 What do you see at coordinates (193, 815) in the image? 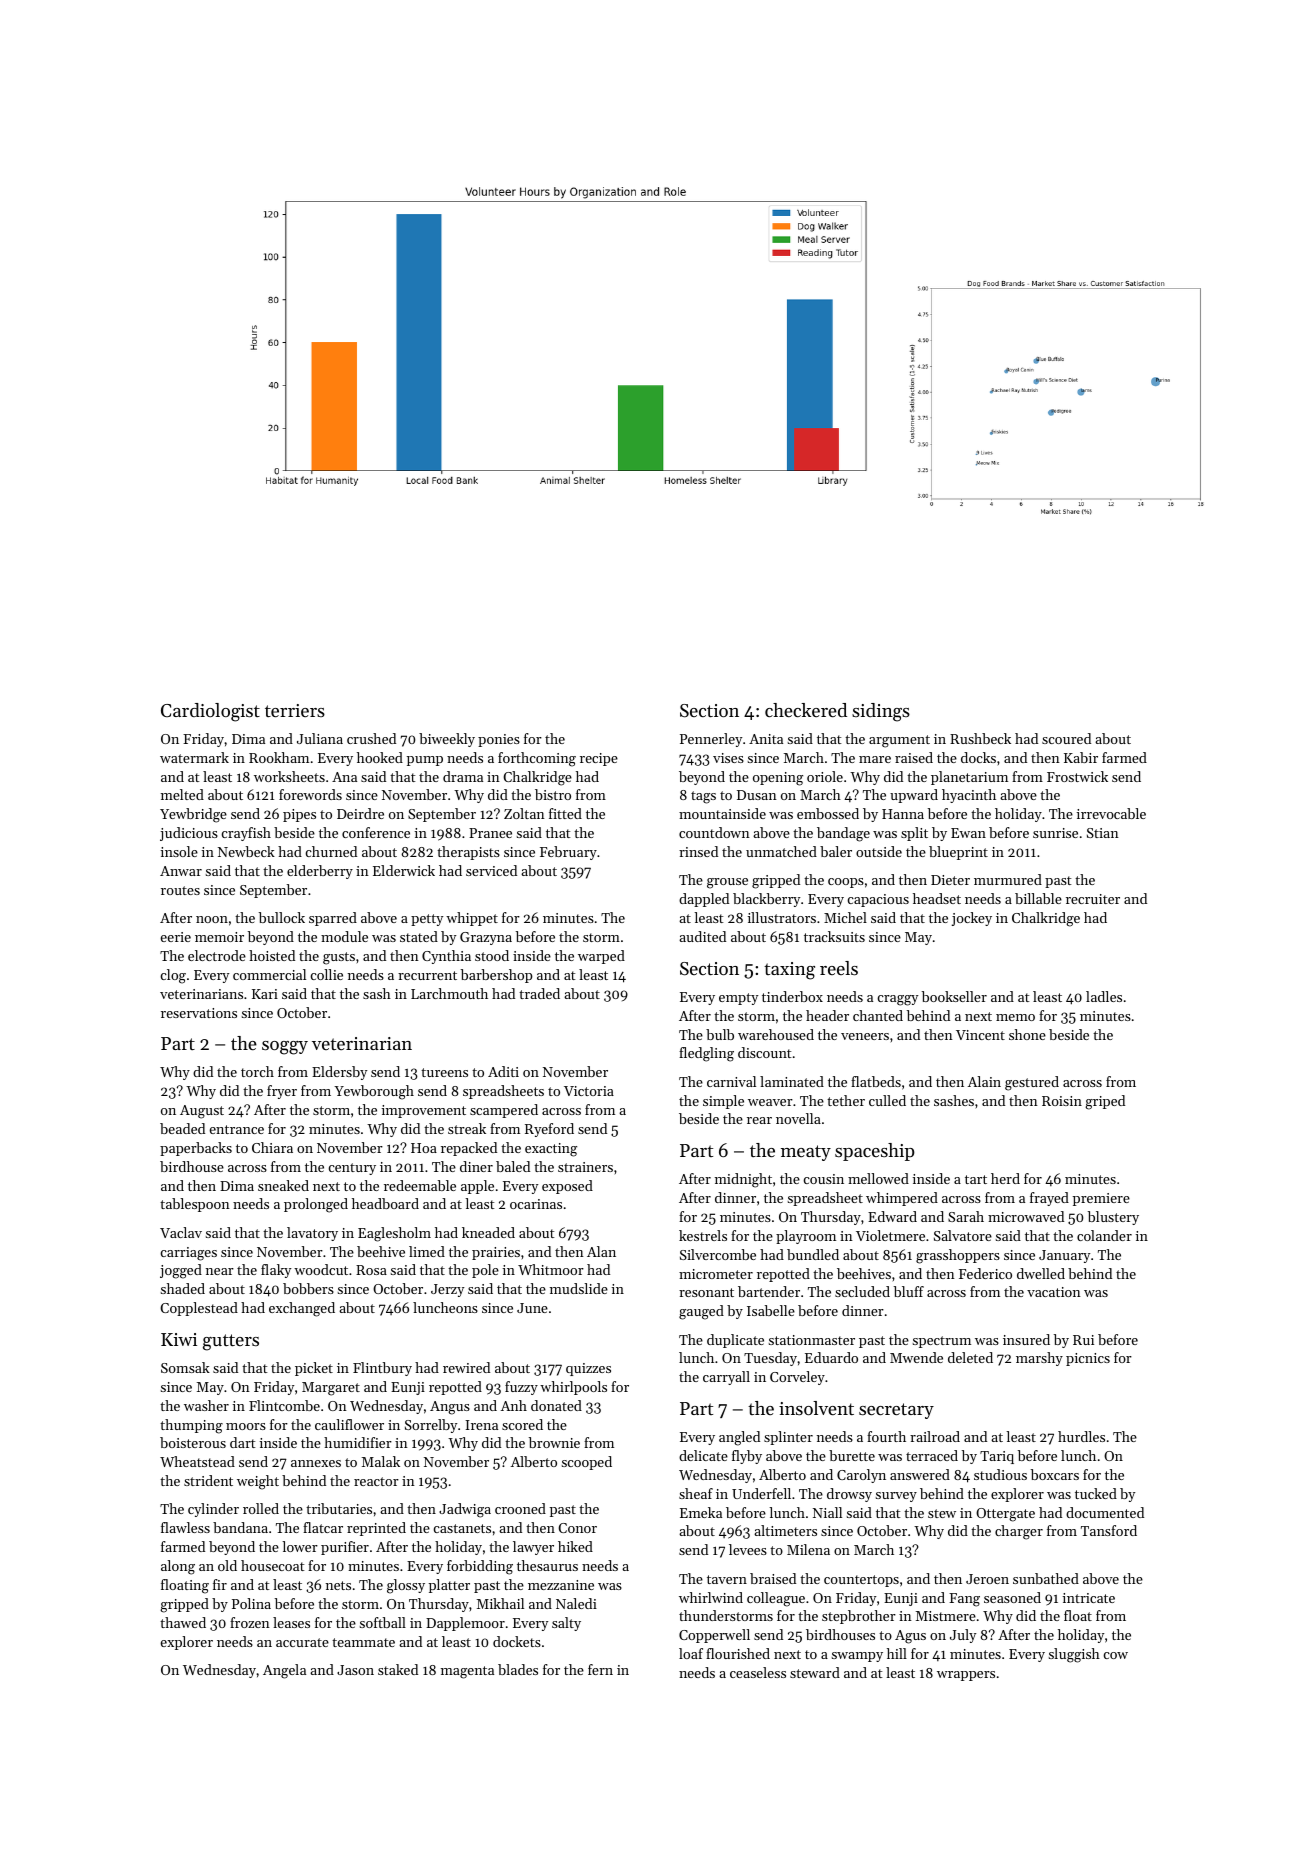
I see `Yewbridge` at bounding box center [193, 815].
